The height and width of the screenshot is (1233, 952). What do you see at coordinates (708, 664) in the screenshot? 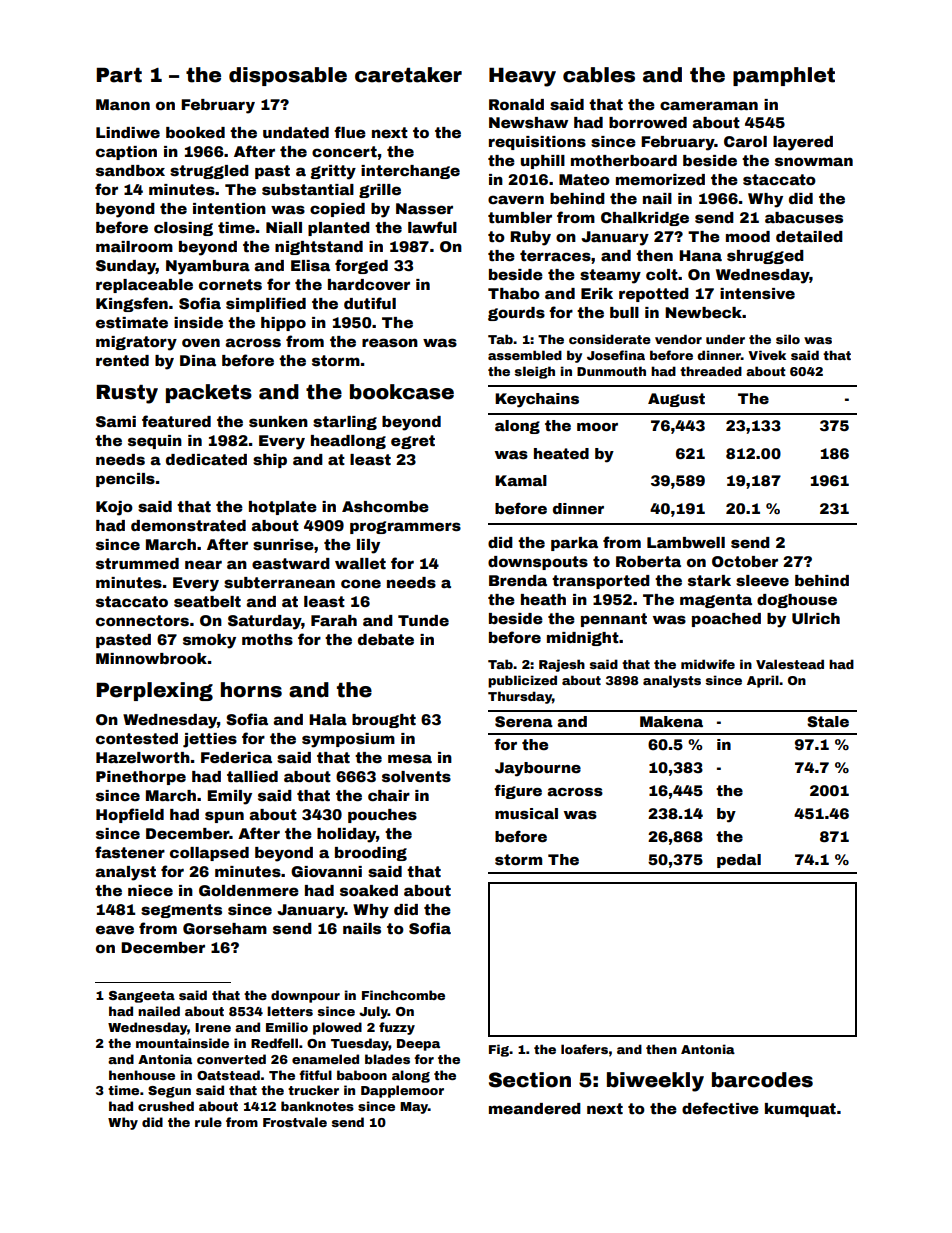
I see `midwife` at bounding box center [708, 664].
